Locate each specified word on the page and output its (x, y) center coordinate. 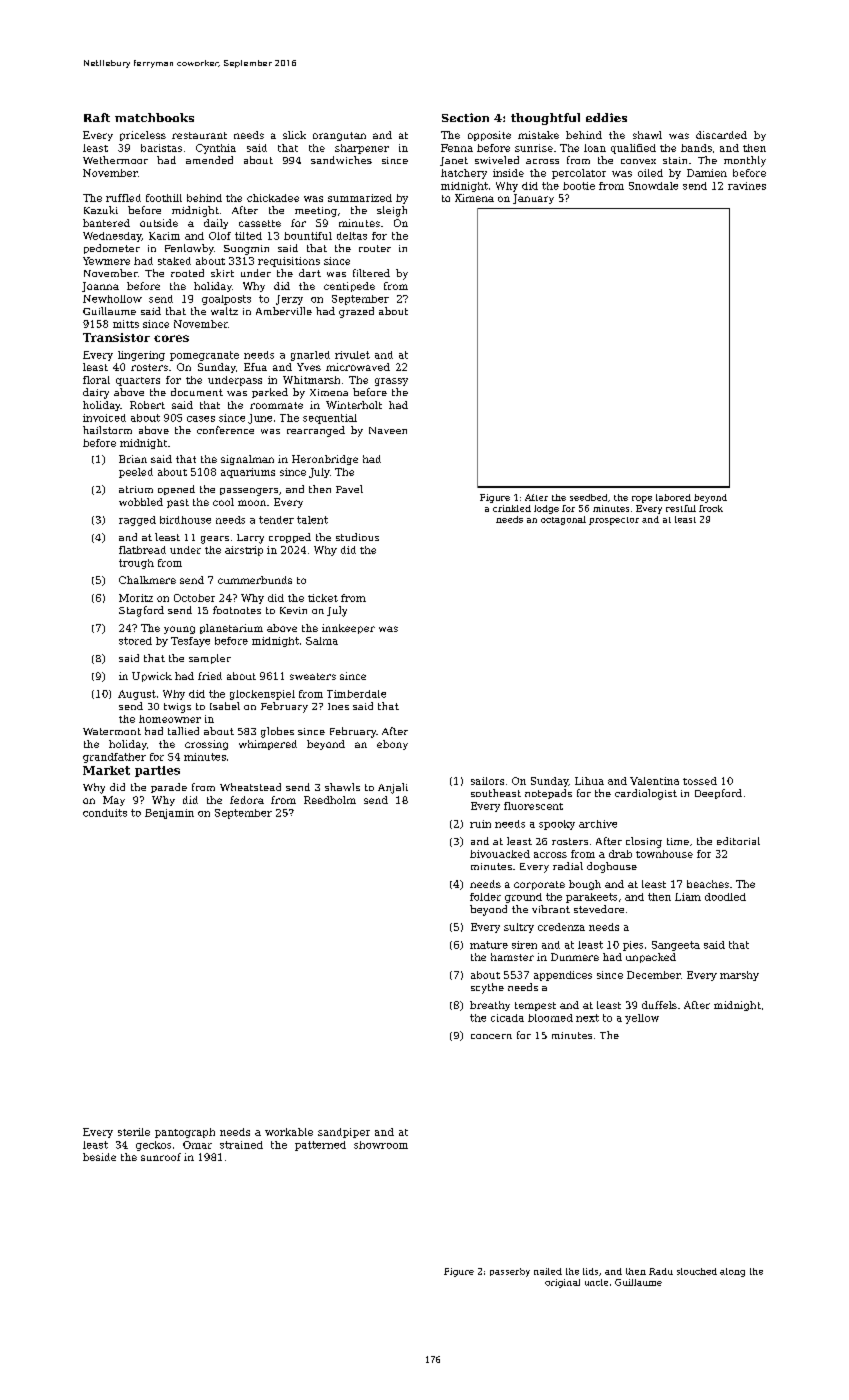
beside (99, 1157)
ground (523, 898)
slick (294, 135)
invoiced (104, 418)
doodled (725, 897)
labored (673, 497)
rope (642, 499)
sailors (487, 781)
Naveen (388, 430)
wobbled (141, 502)
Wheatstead (250, 787)
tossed (700, 781)
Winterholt (354, 405)
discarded (721, 135)
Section (465, 117)
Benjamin (169, 814)
